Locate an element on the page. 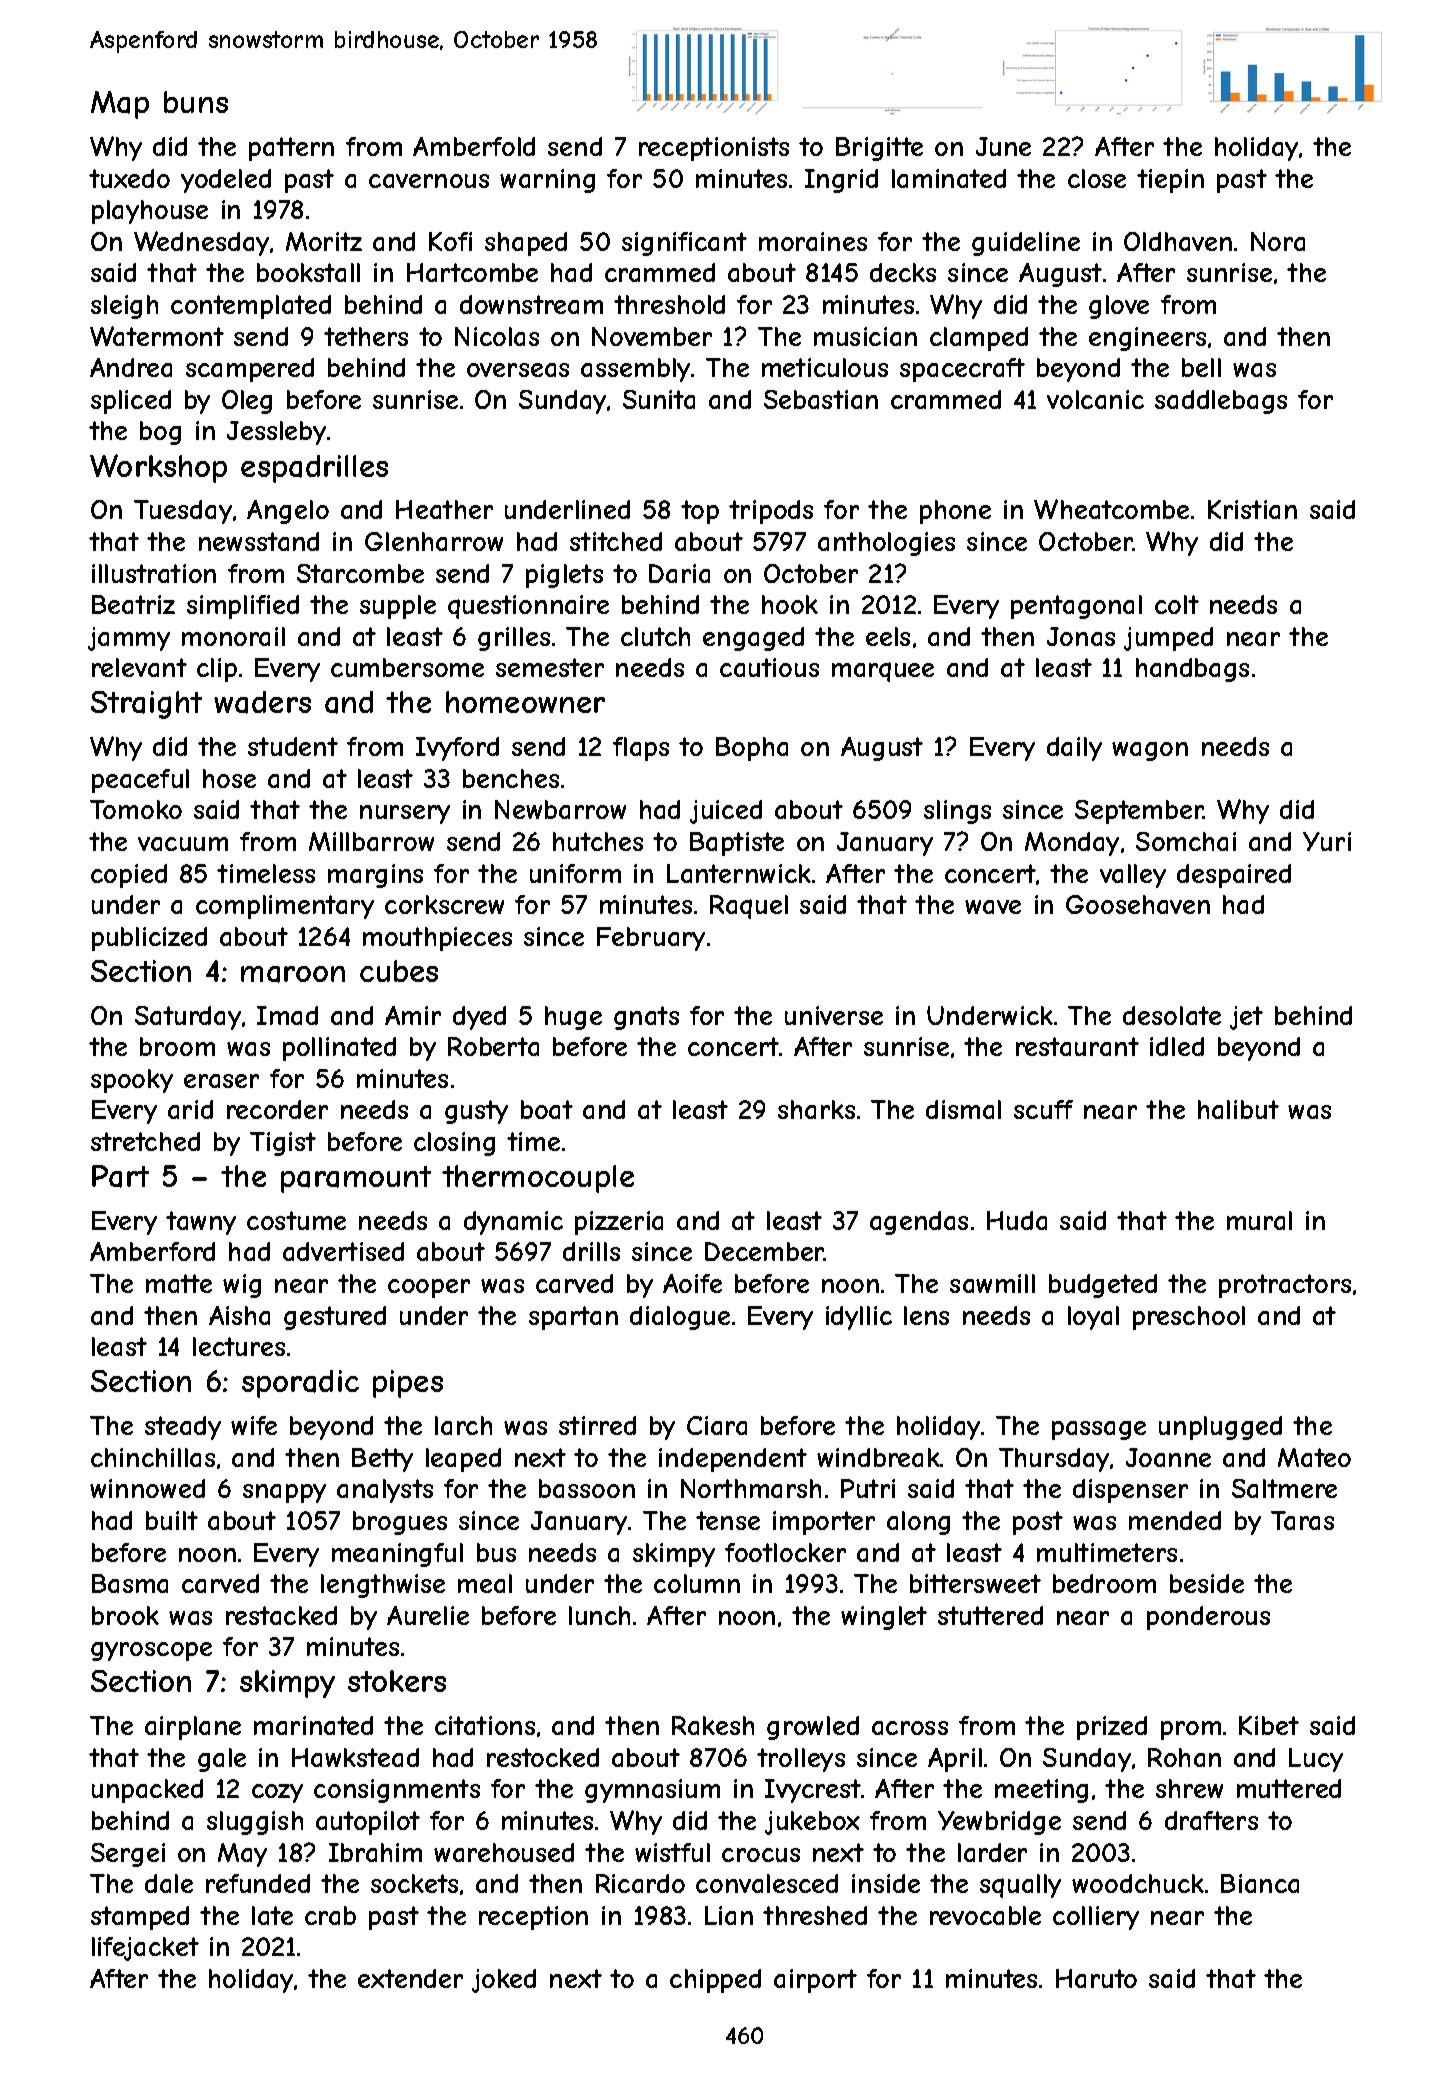 The image size is (1450, 2100). tethers is located at coordinates (366, 336).
